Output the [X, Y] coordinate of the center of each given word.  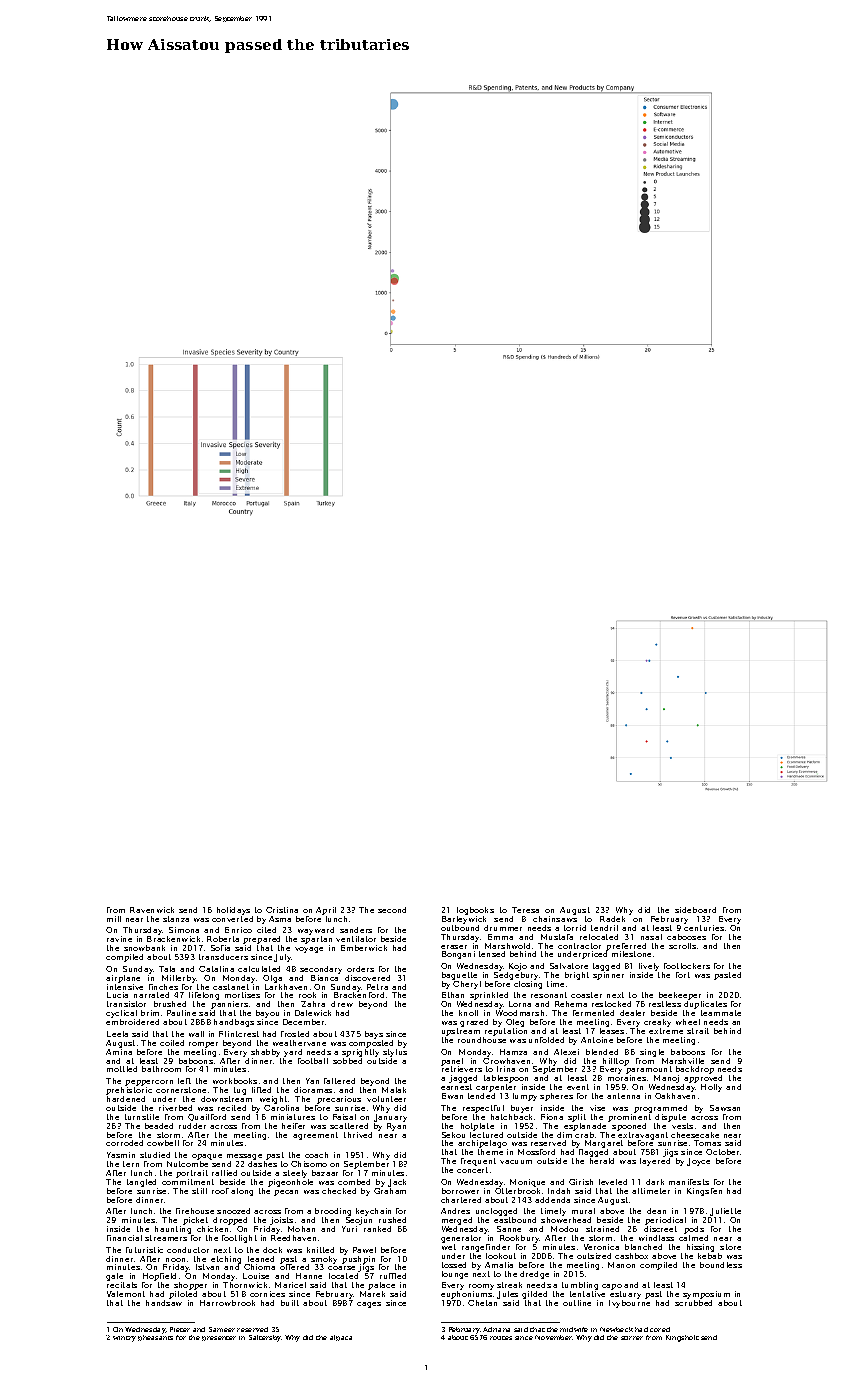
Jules [507, 1295]
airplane [123, 979]
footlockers [687, 966]
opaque [207, 1157]
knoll [468, 1013]
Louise [256, 1276]
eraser [454, 947]
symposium [706, 1295]
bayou [267, 1014]
